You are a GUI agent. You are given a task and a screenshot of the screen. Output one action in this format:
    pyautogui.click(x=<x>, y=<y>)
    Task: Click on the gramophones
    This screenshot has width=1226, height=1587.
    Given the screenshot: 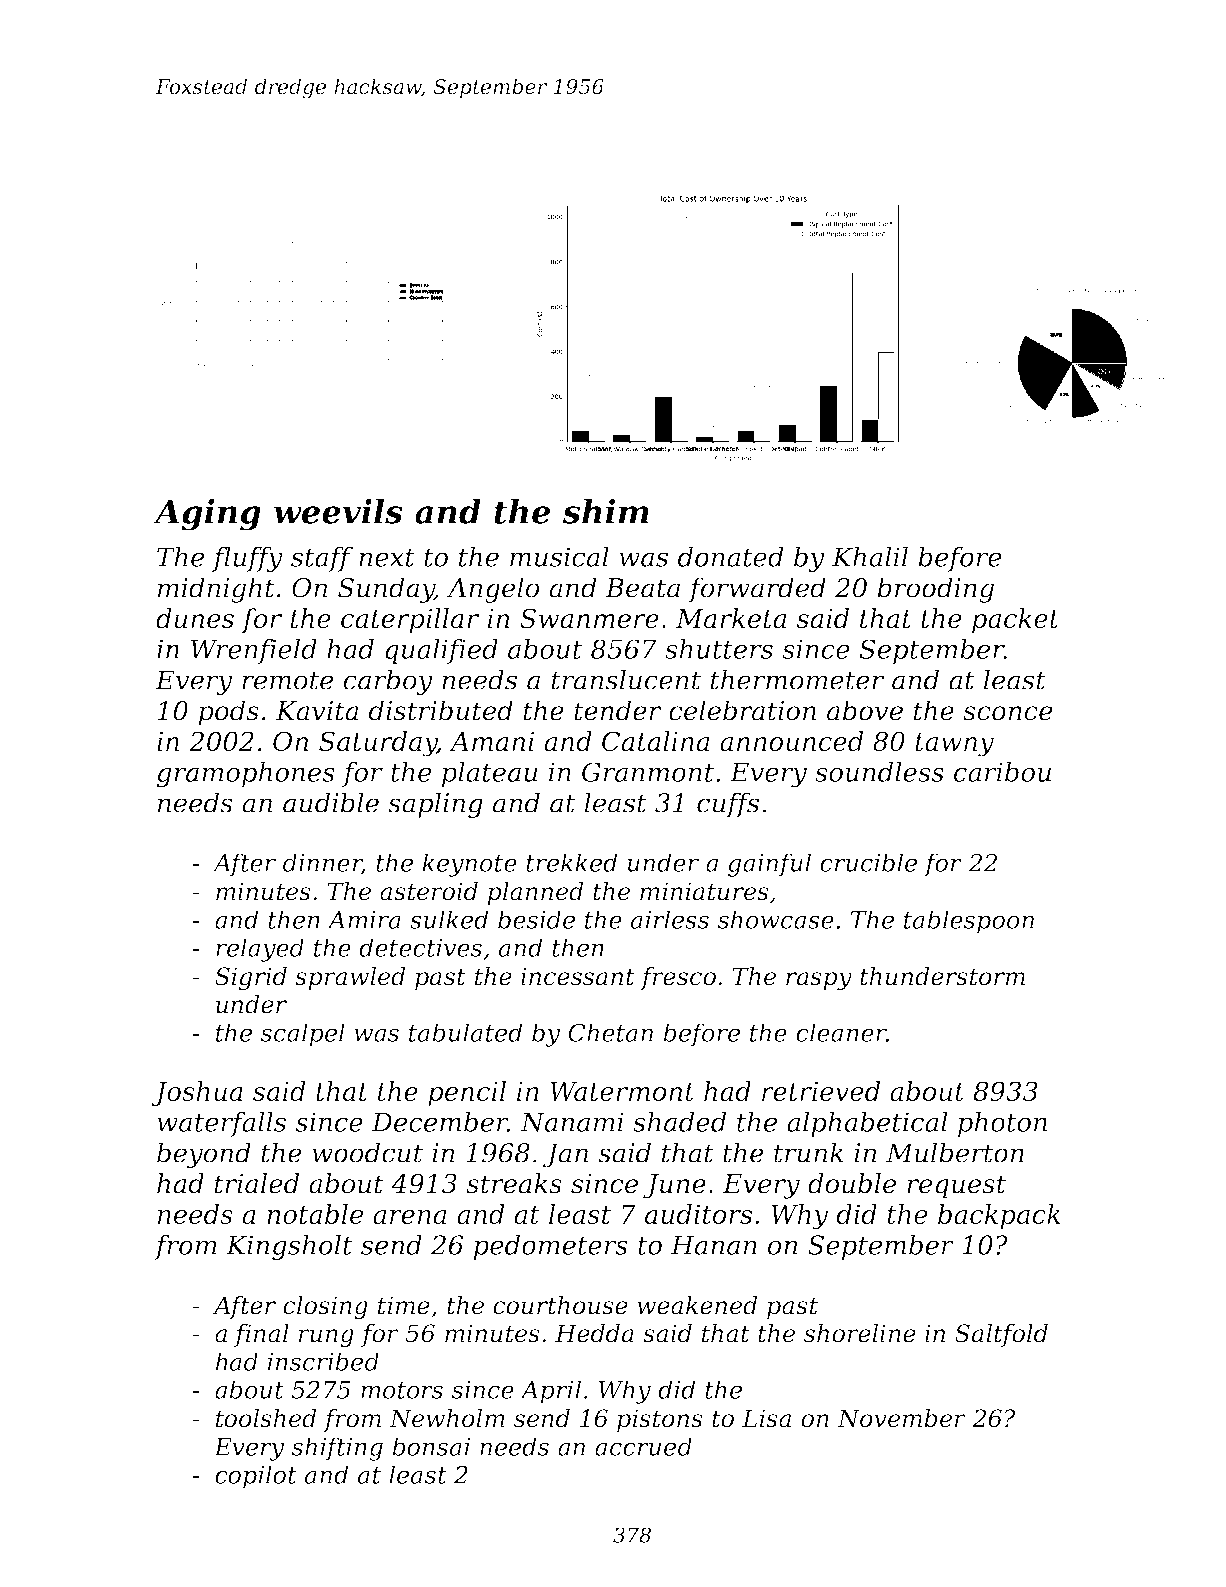 What is the action you would take?
    pyautogui.click(x=246, y=775)
